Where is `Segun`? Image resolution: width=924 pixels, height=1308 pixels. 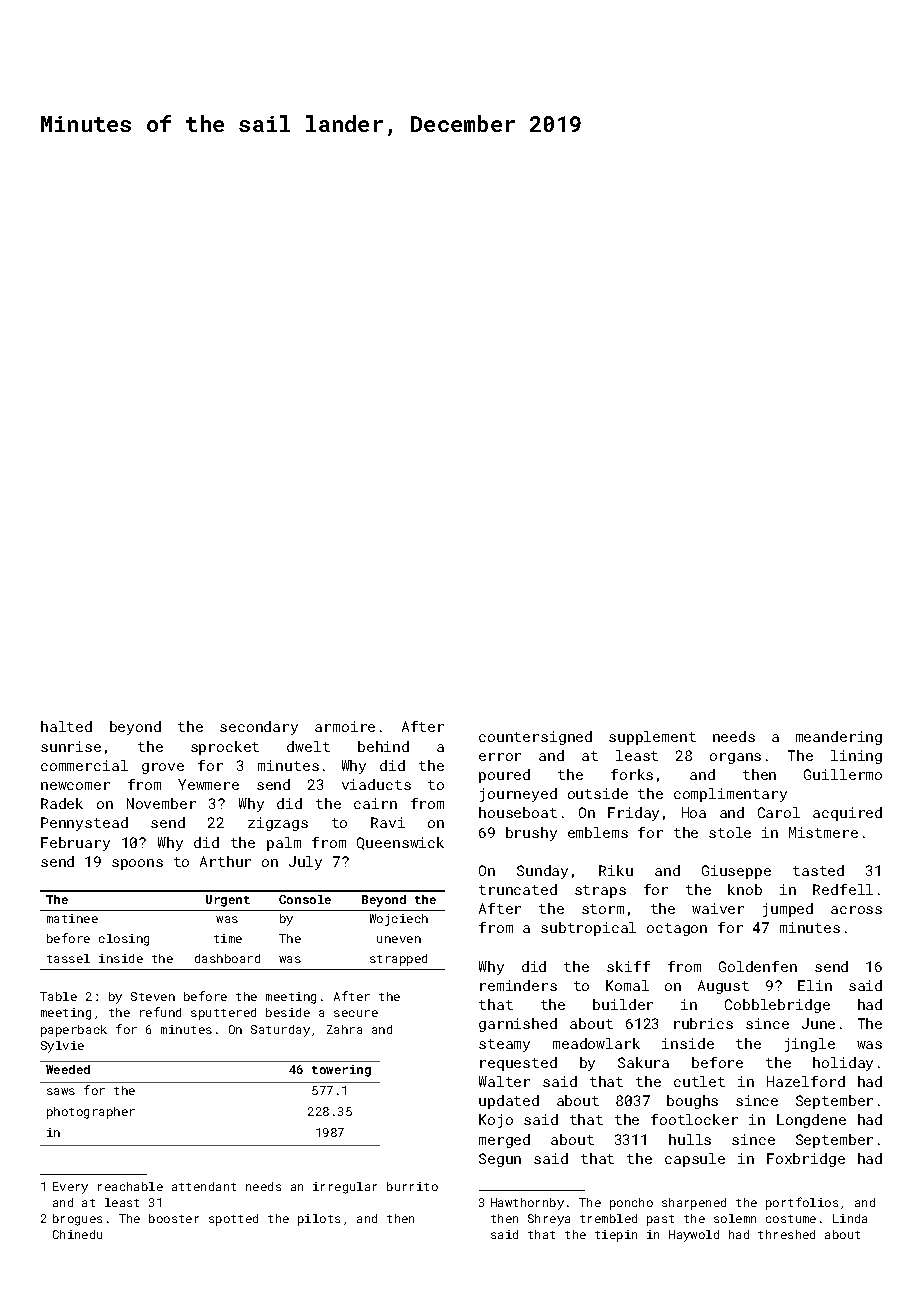 Segun is located at coordinates (500, 1160).
